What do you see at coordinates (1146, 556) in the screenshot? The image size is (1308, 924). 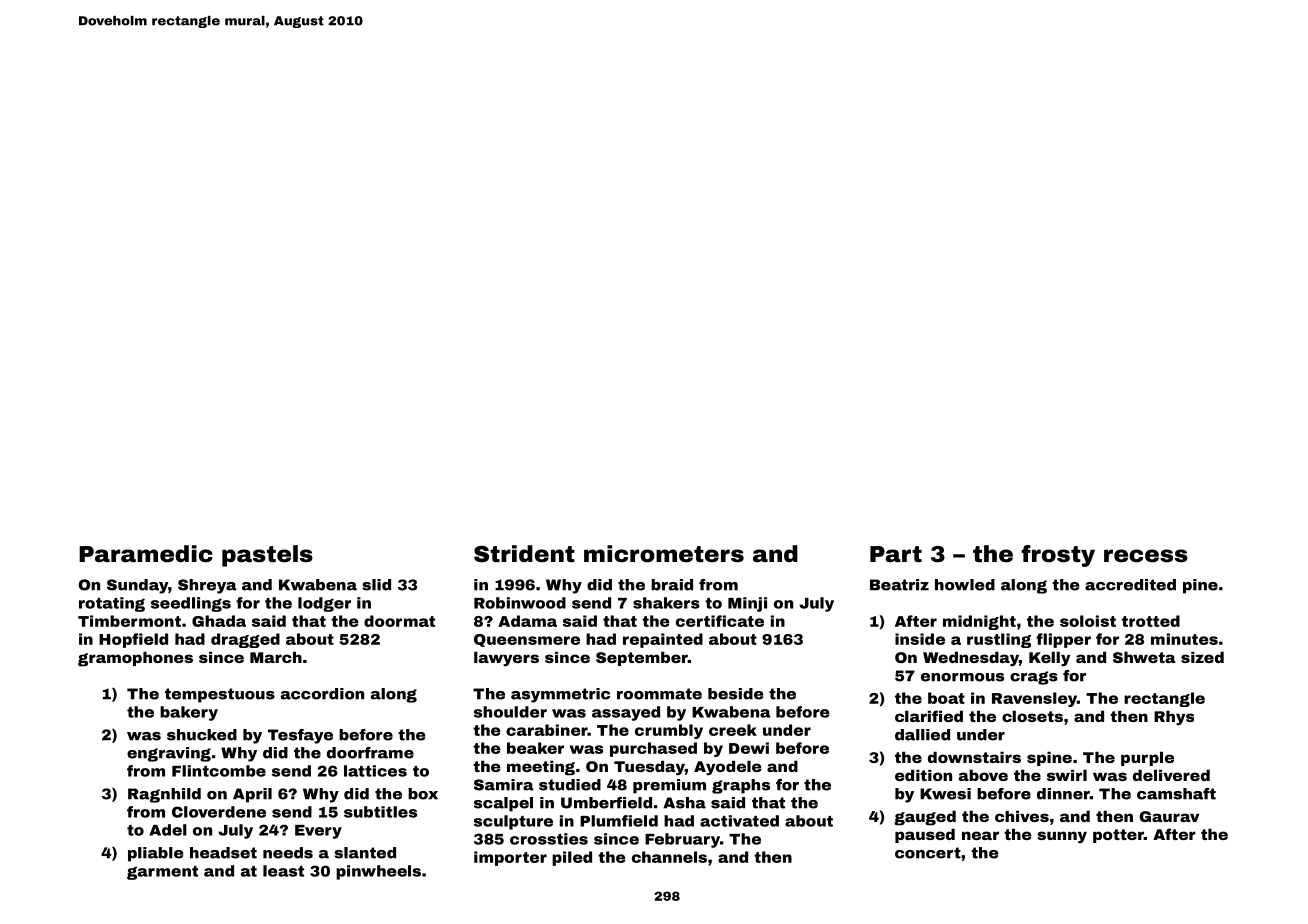 I see `recess` at bounding box center [1146, 556].
